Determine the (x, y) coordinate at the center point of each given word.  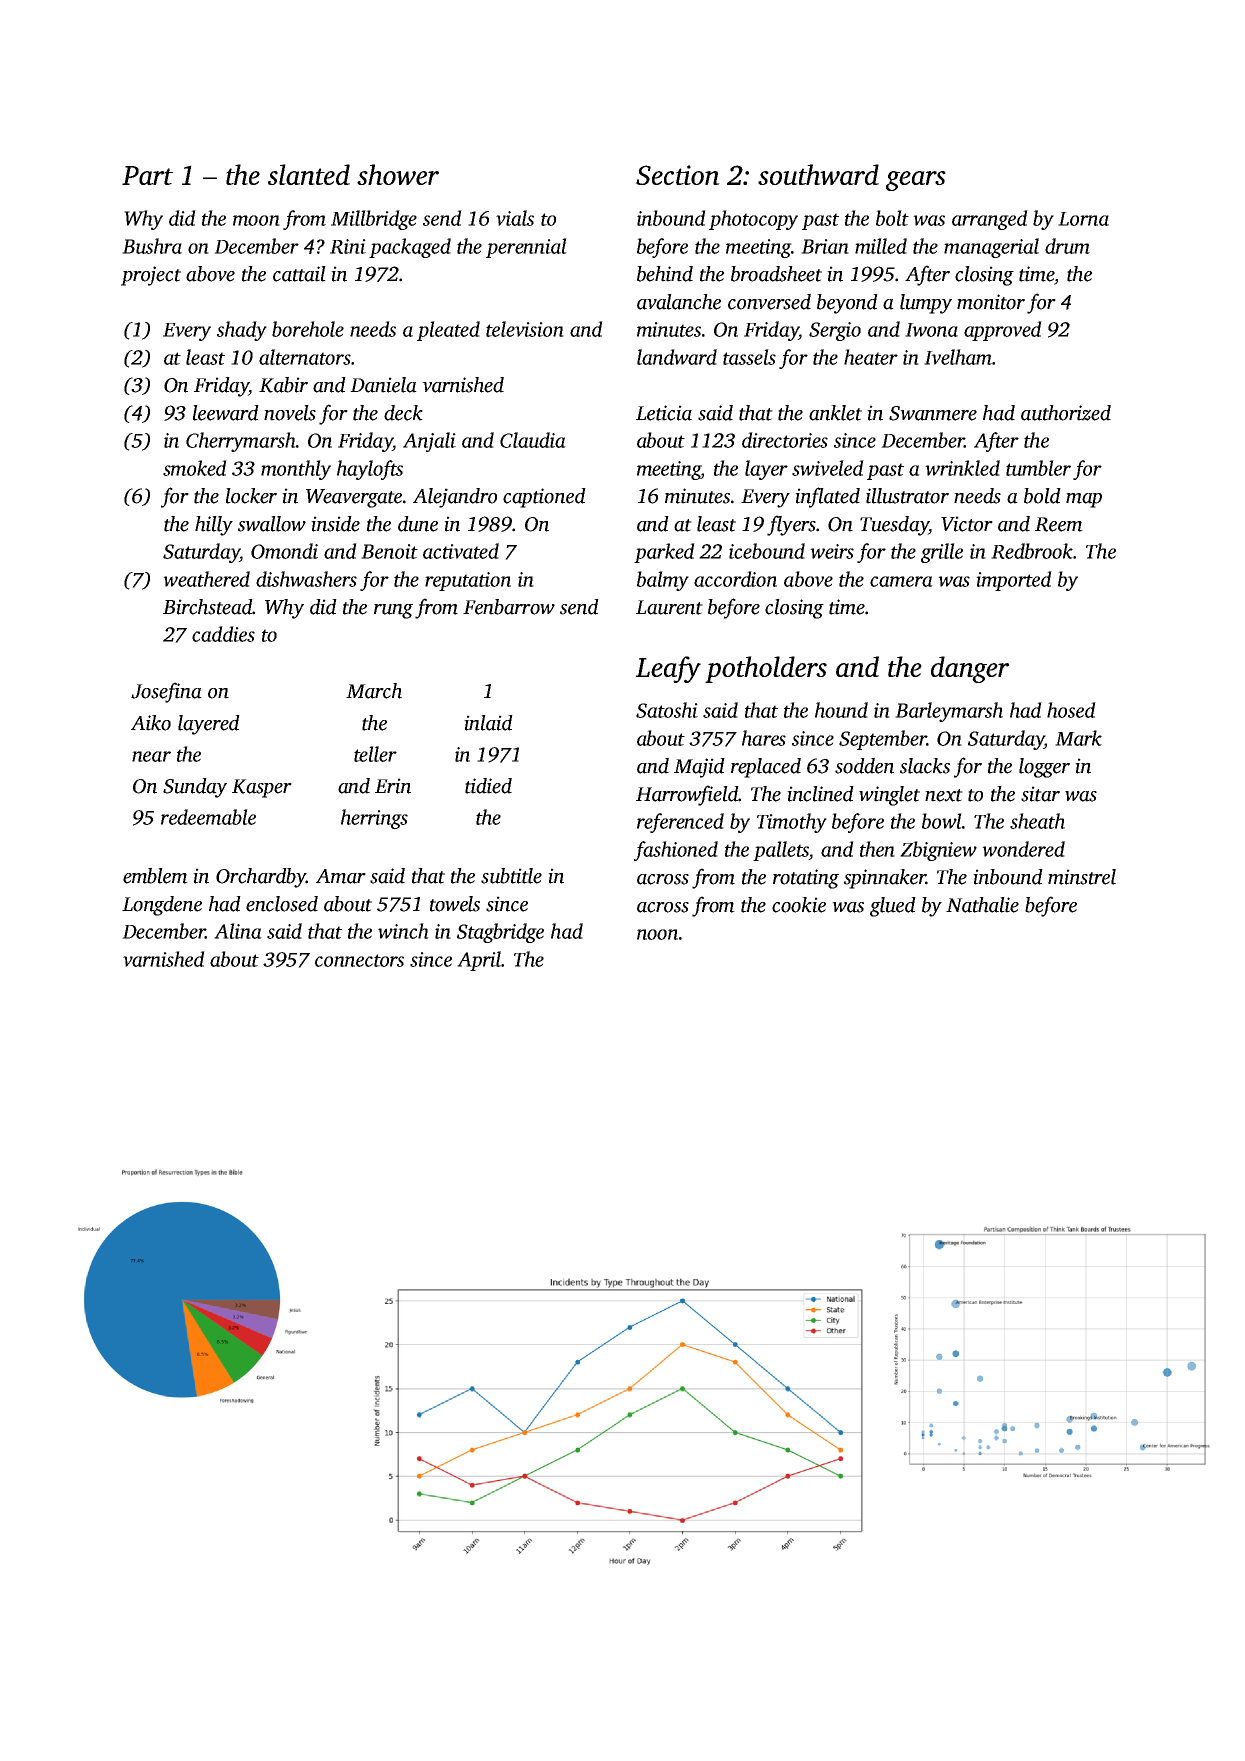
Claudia (533, 440)
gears (916, 181)
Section (678, 175)
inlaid (488, 723)
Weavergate (354, 498)
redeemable (208, 817)
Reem (1059, 524)
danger (970, 669)
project (151, 276)
